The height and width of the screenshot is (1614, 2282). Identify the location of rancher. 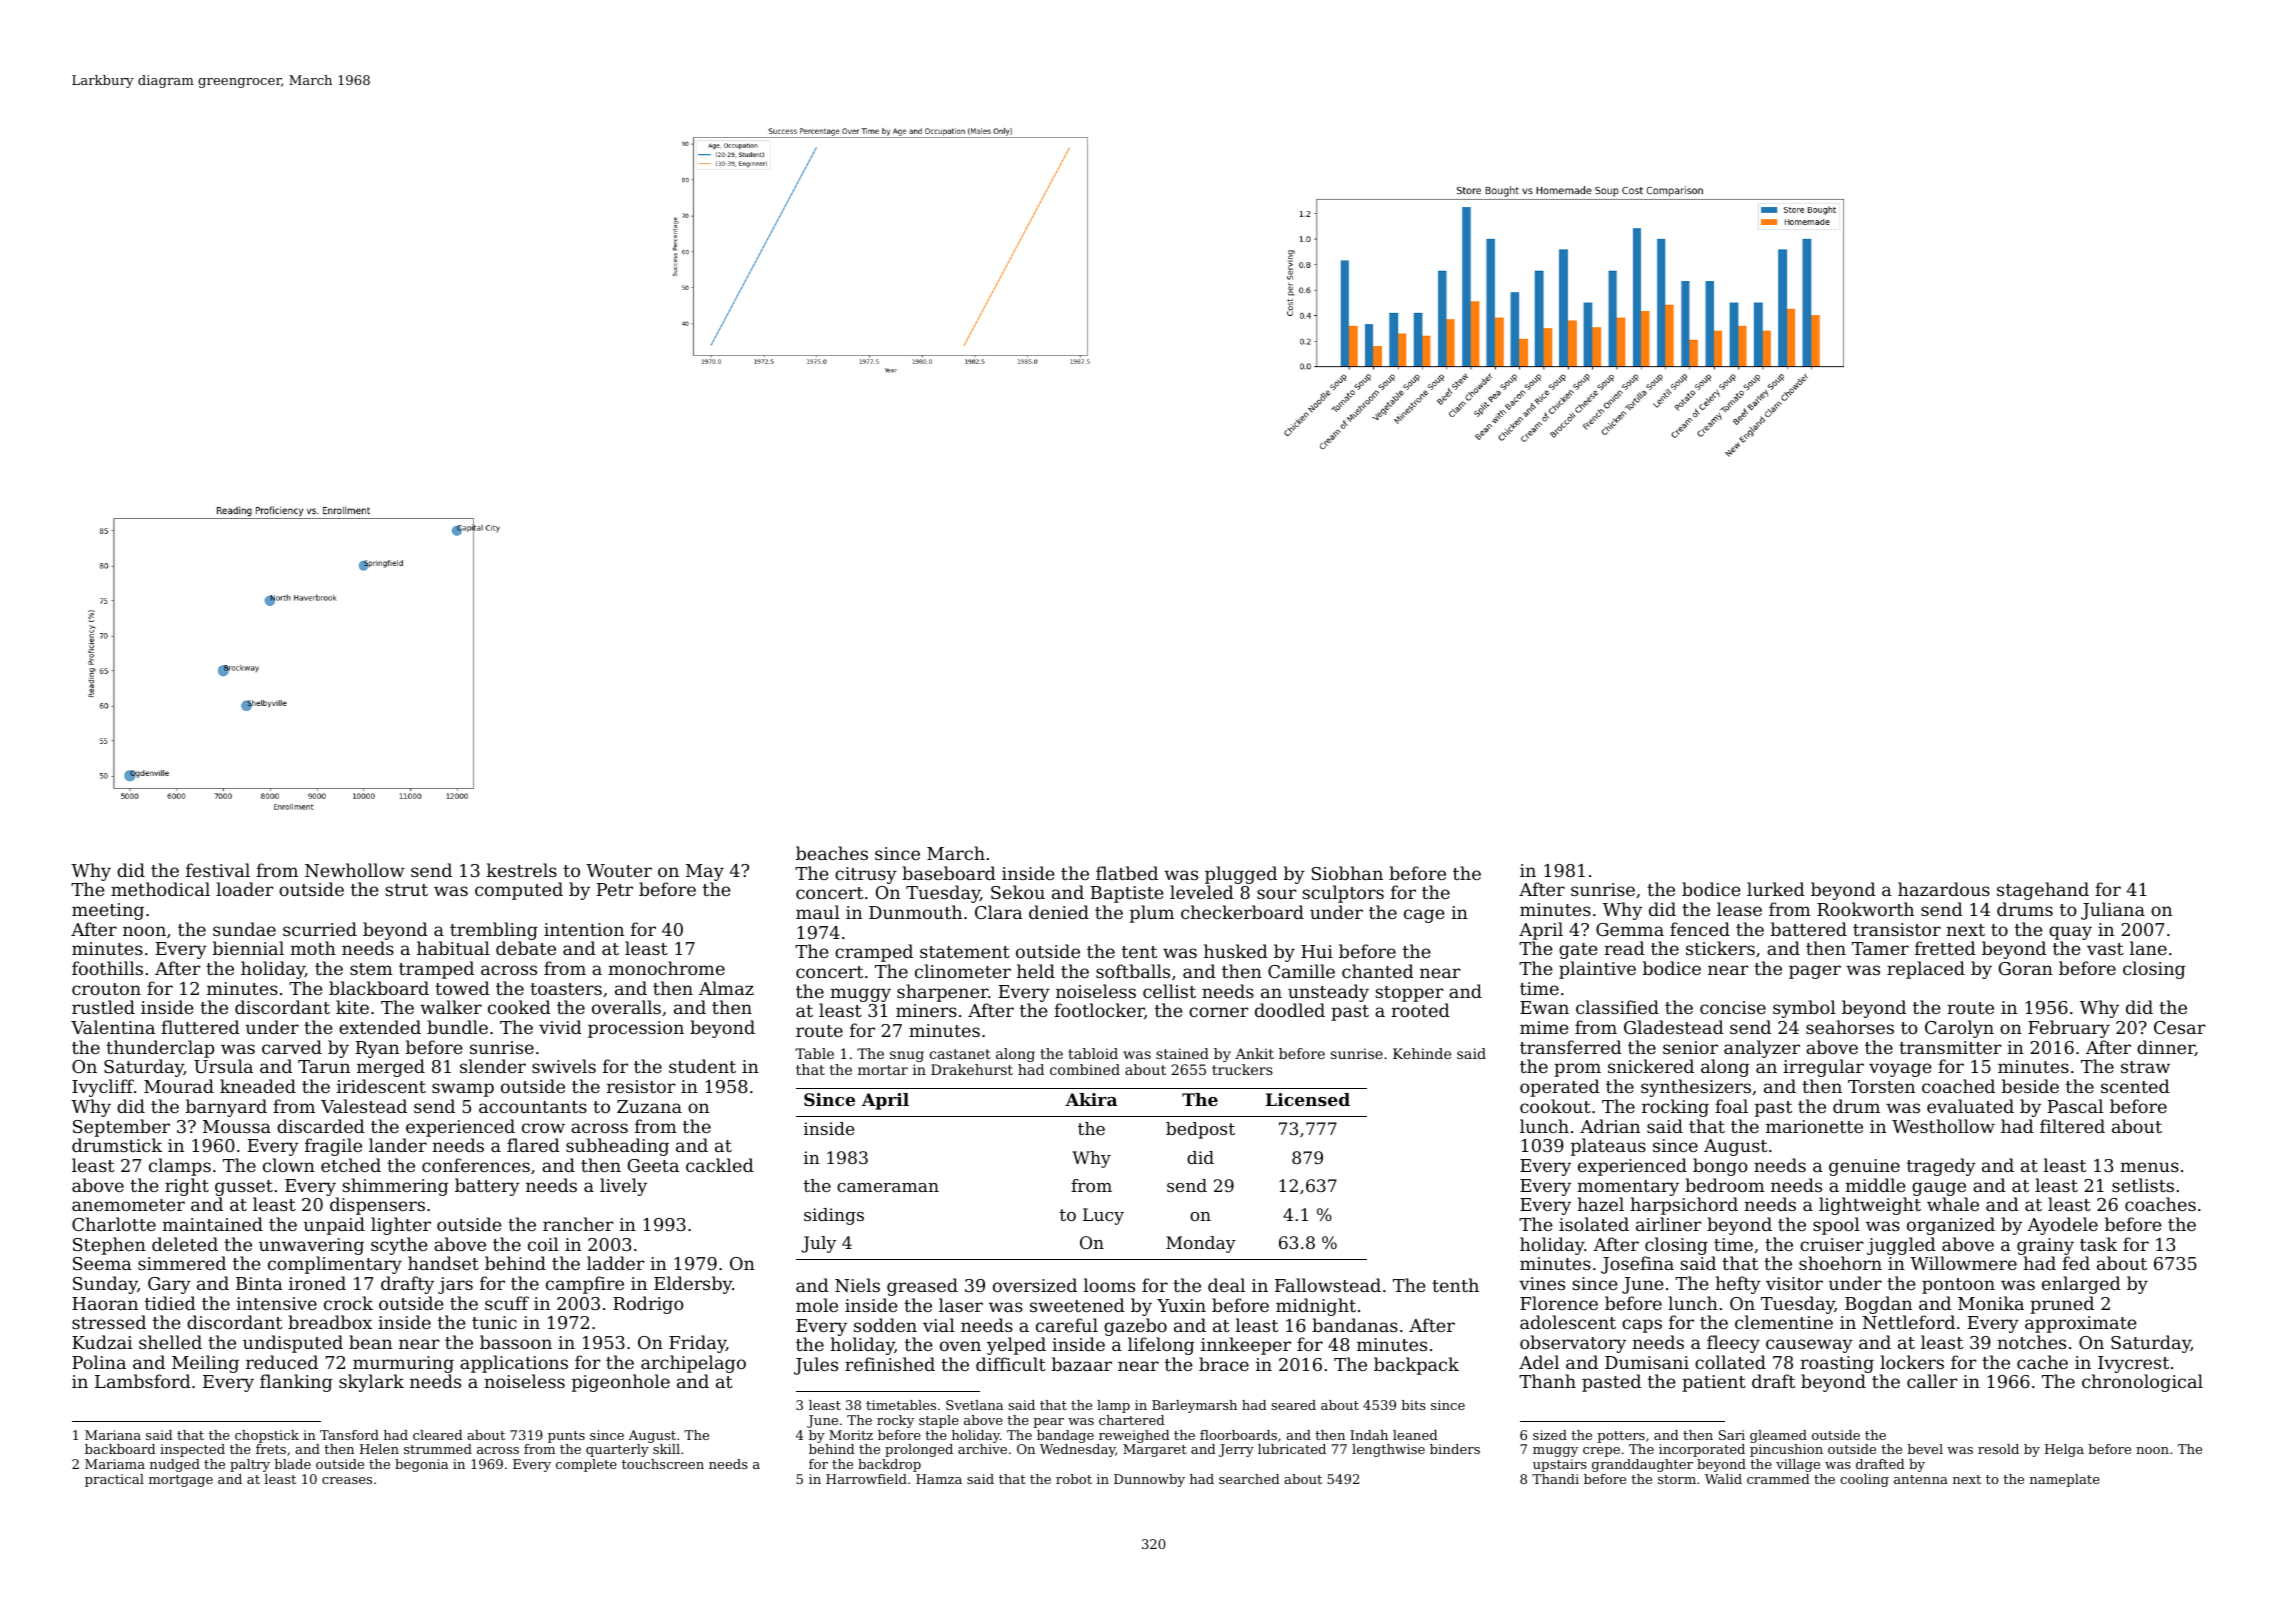
(578, 1224).
